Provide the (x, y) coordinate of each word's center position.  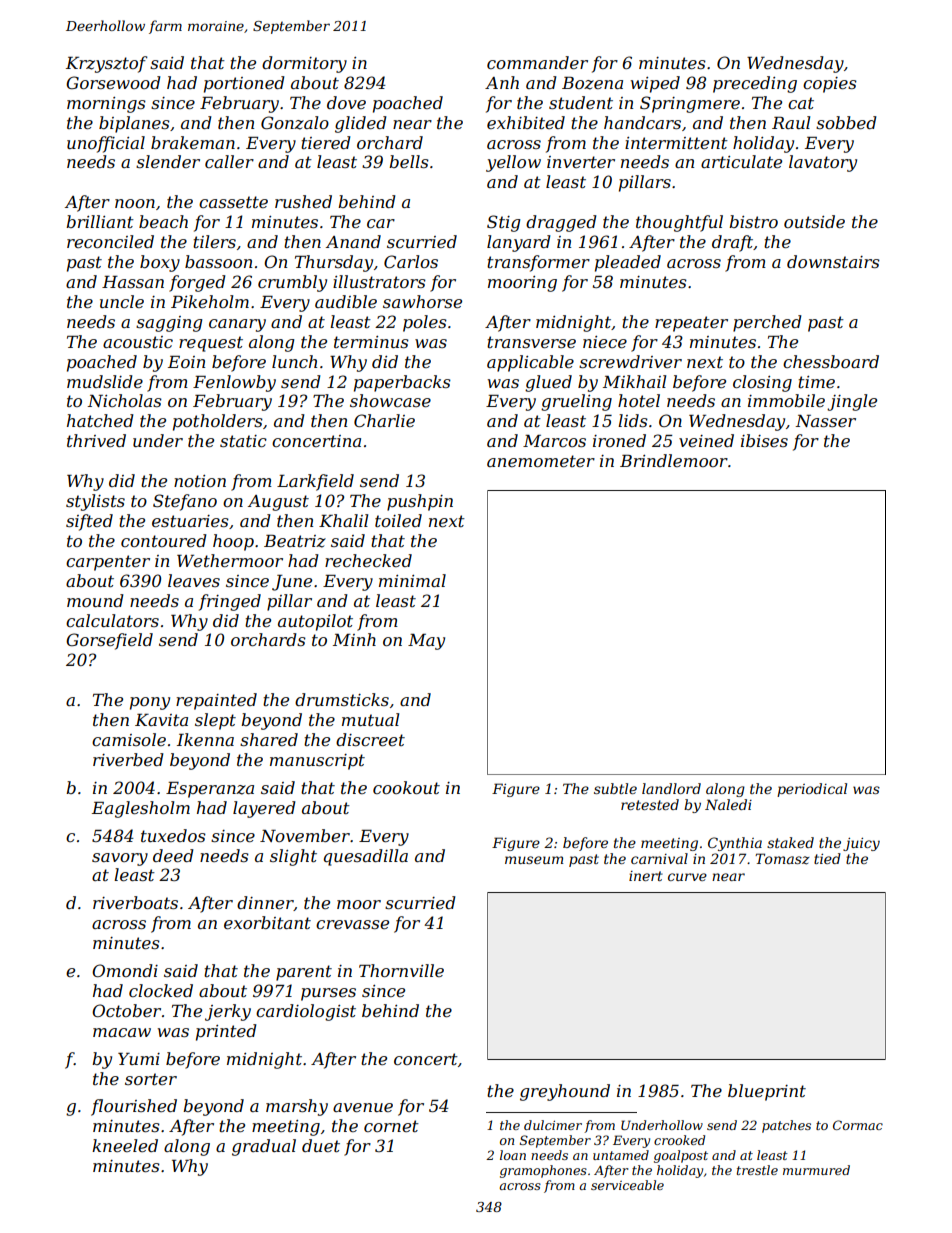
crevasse (352, 924)
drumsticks (342, 699)
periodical (812, 790)
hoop (233, 542)
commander (537, 62)
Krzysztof (107, 64)
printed (226, 1032)
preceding (755, 84)
